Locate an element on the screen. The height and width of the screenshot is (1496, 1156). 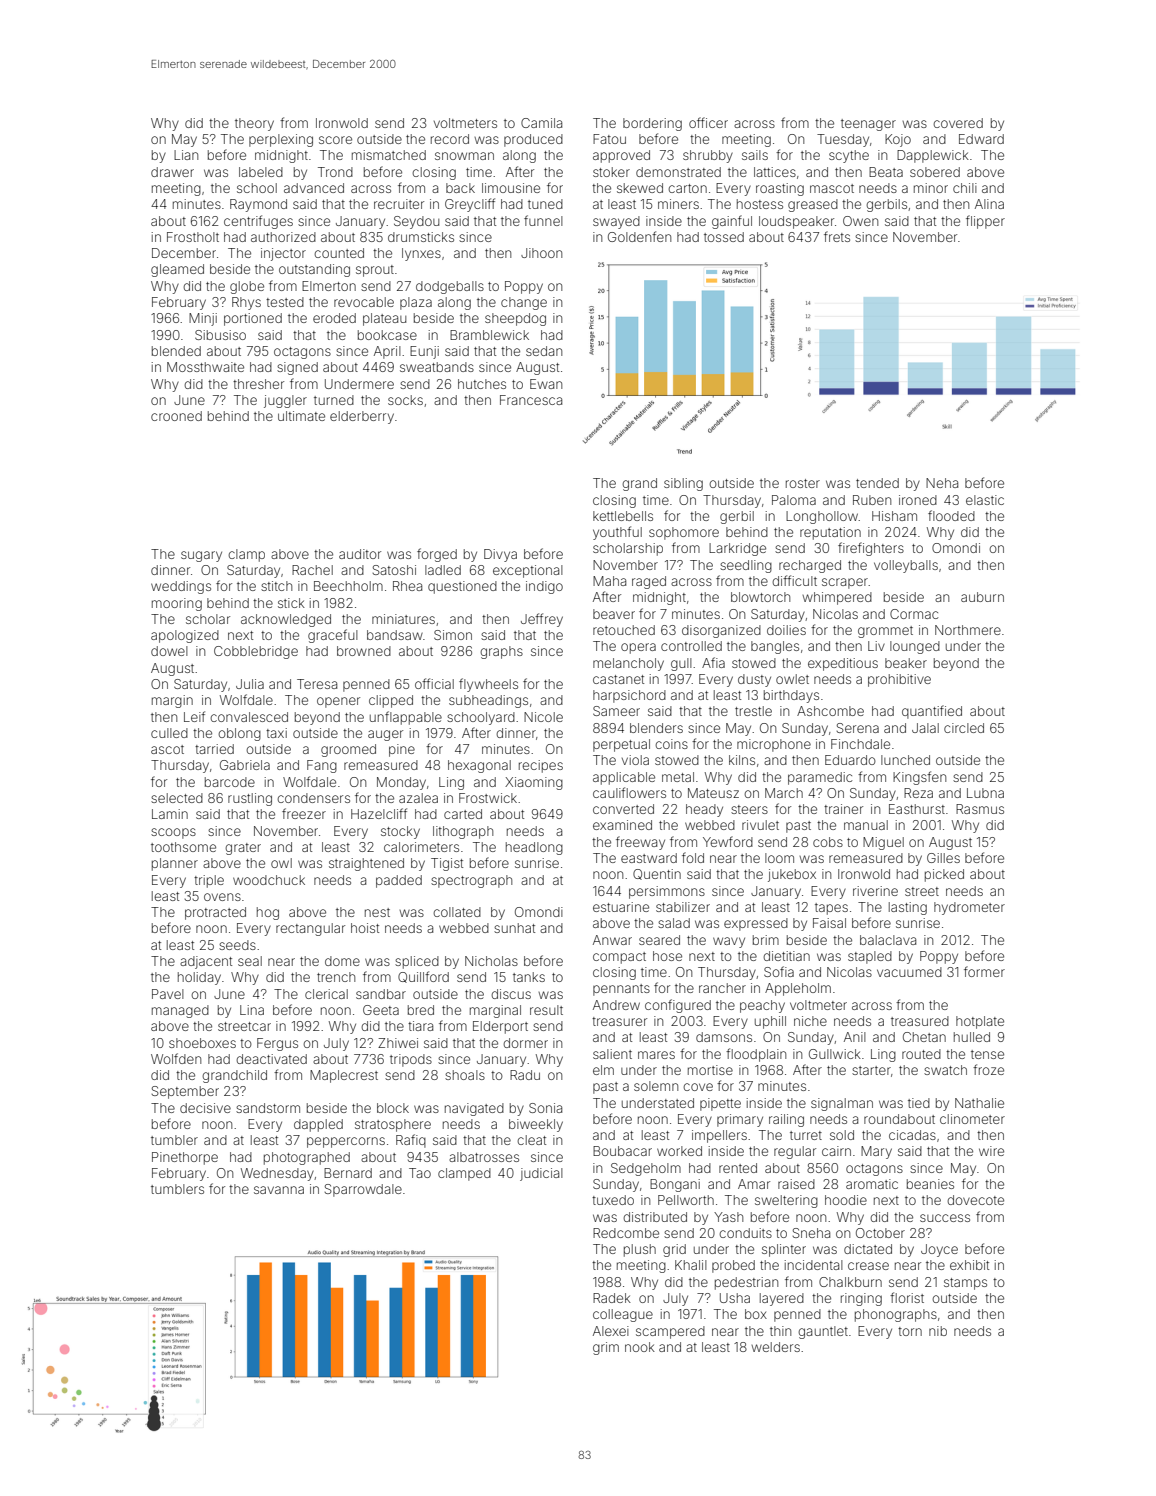
grim is located at coordinates (606, 1348).
